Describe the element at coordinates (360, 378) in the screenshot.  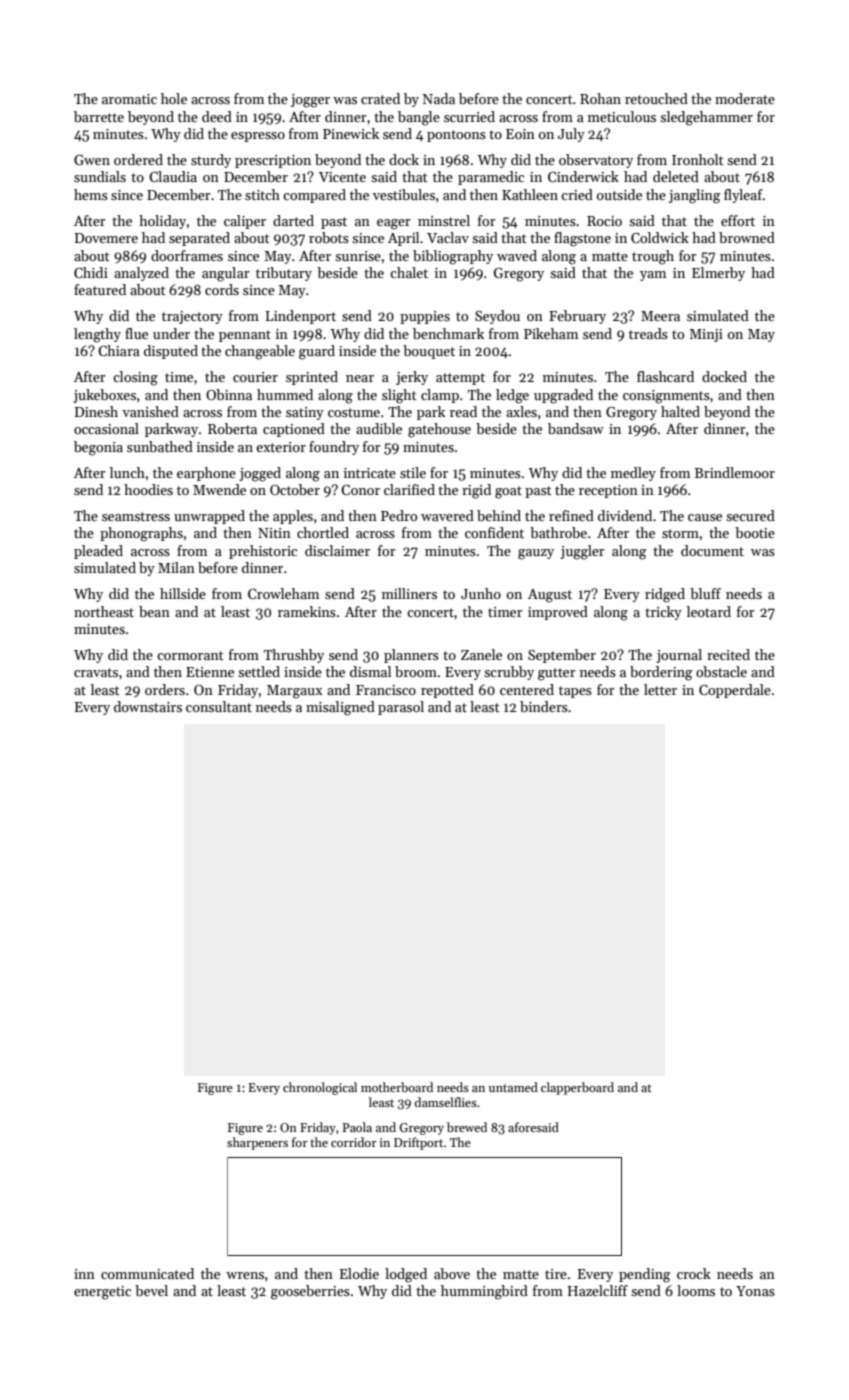
I see `near` at that location.
